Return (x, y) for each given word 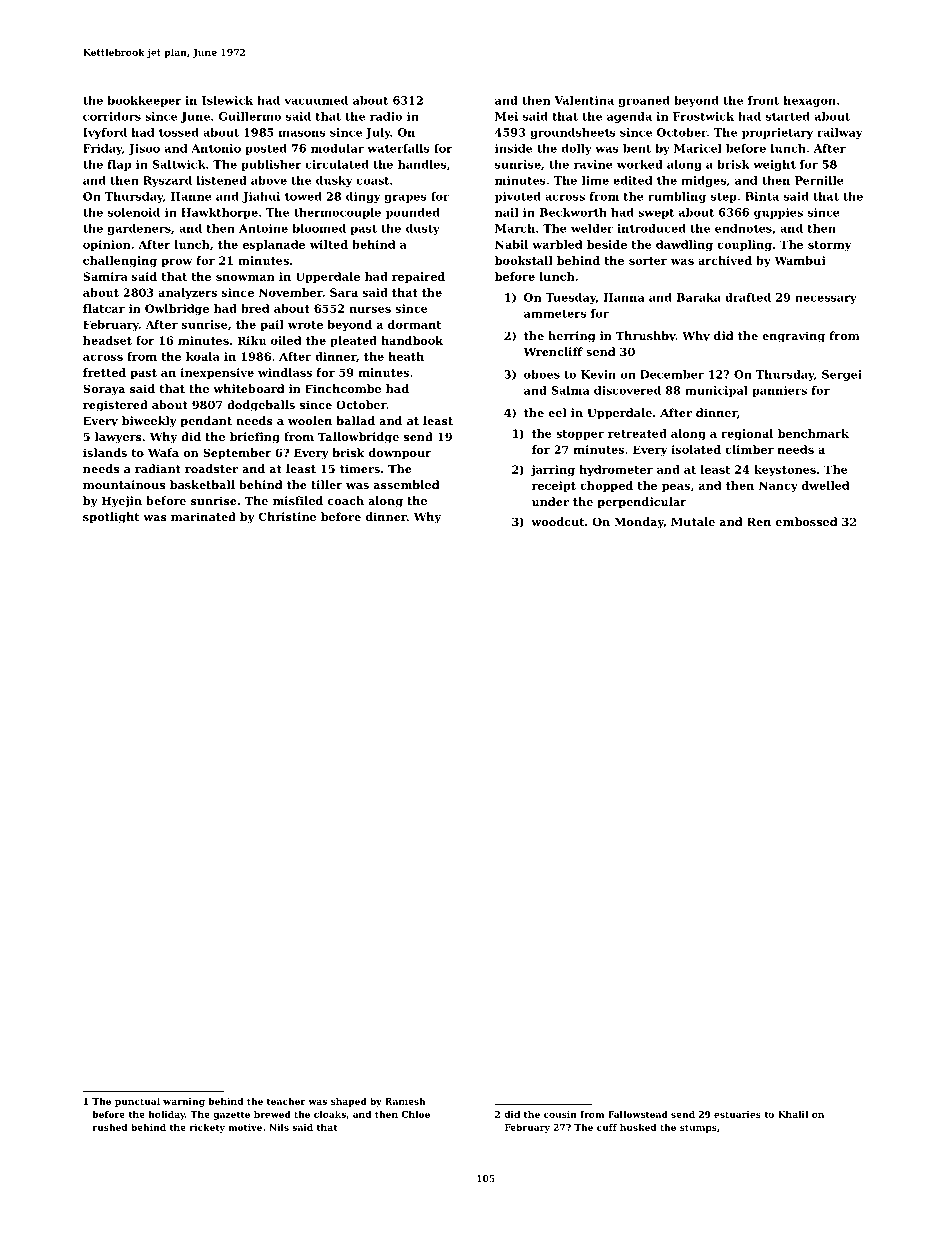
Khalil (793, 1114)
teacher (286, 1101)
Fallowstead (638, 1114)
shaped (349, 1102)
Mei (506, 116)
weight (774, 165)
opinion (107, 245)
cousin (560, 1114)
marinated (203, 516)
